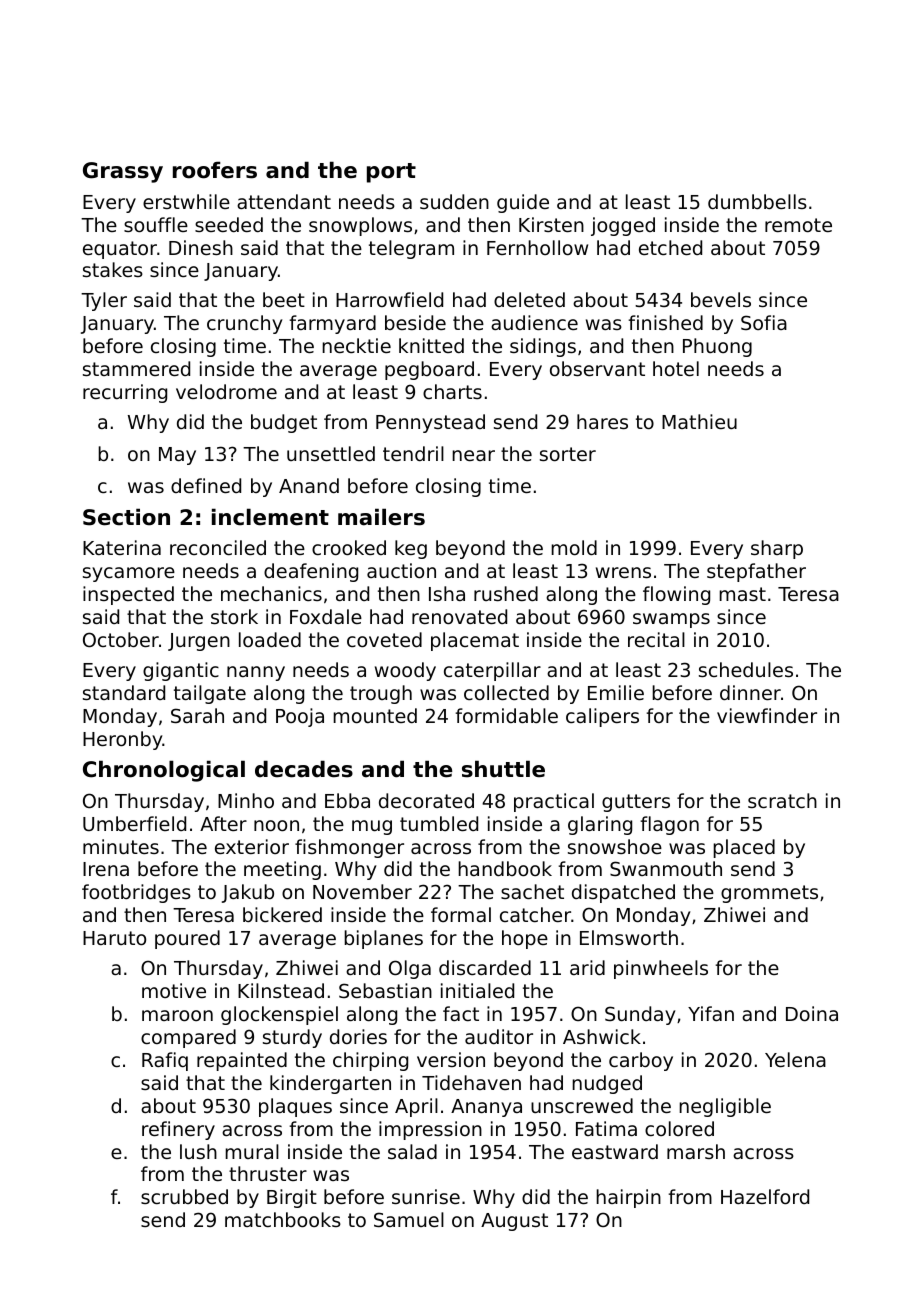 This page has height=1311, width=924. What do you see at coordinates (661, 969) in the page?
I see `pinwheels` at bounding box center [661, 969].
